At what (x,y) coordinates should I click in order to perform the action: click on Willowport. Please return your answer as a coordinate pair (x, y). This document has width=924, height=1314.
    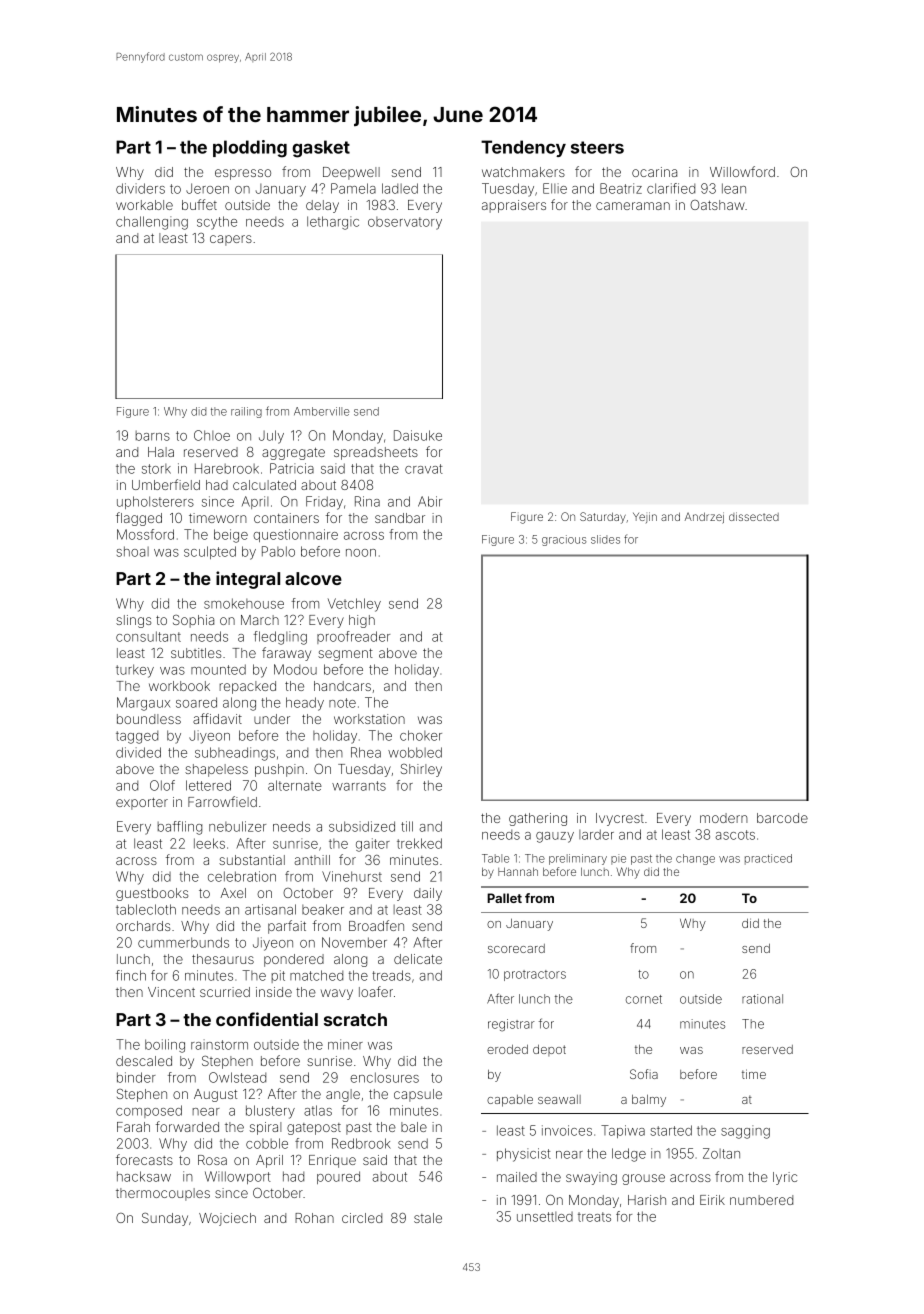
    Looking at the image, I should click on (238, 1177).
